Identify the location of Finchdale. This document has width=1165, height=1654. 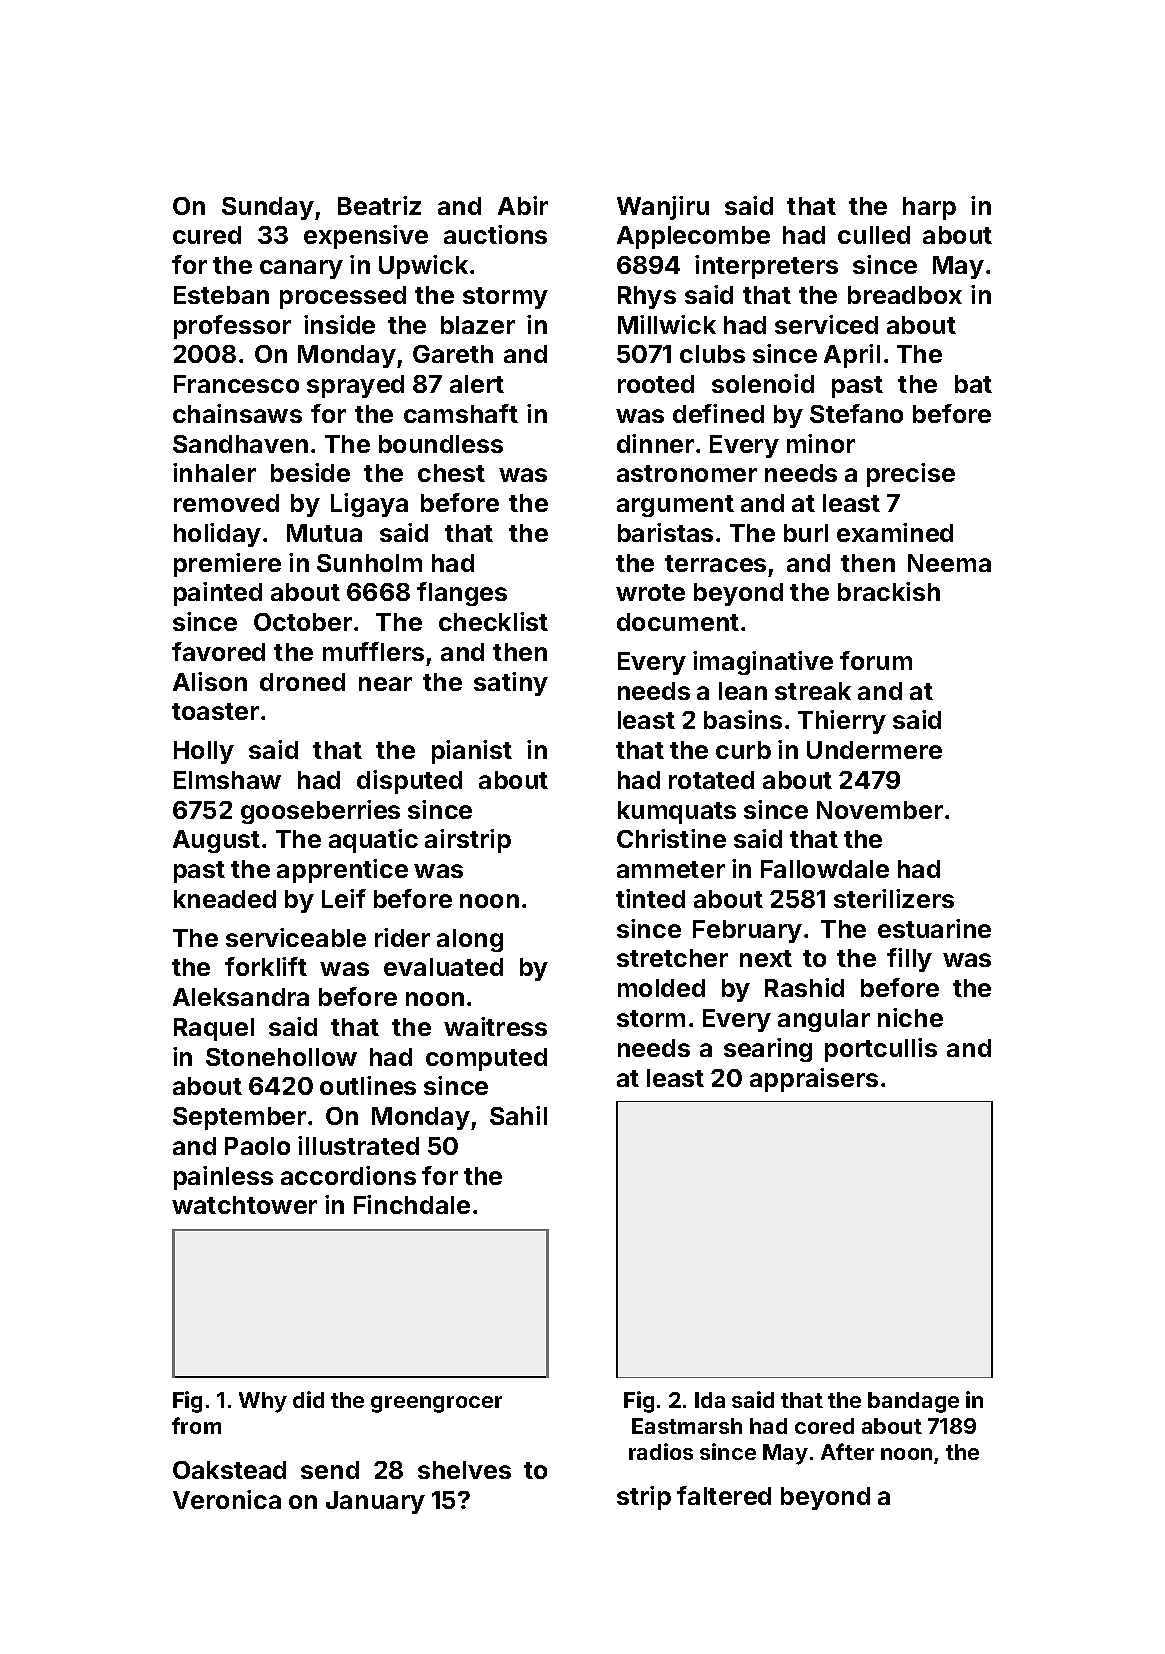
(412, 1204).
